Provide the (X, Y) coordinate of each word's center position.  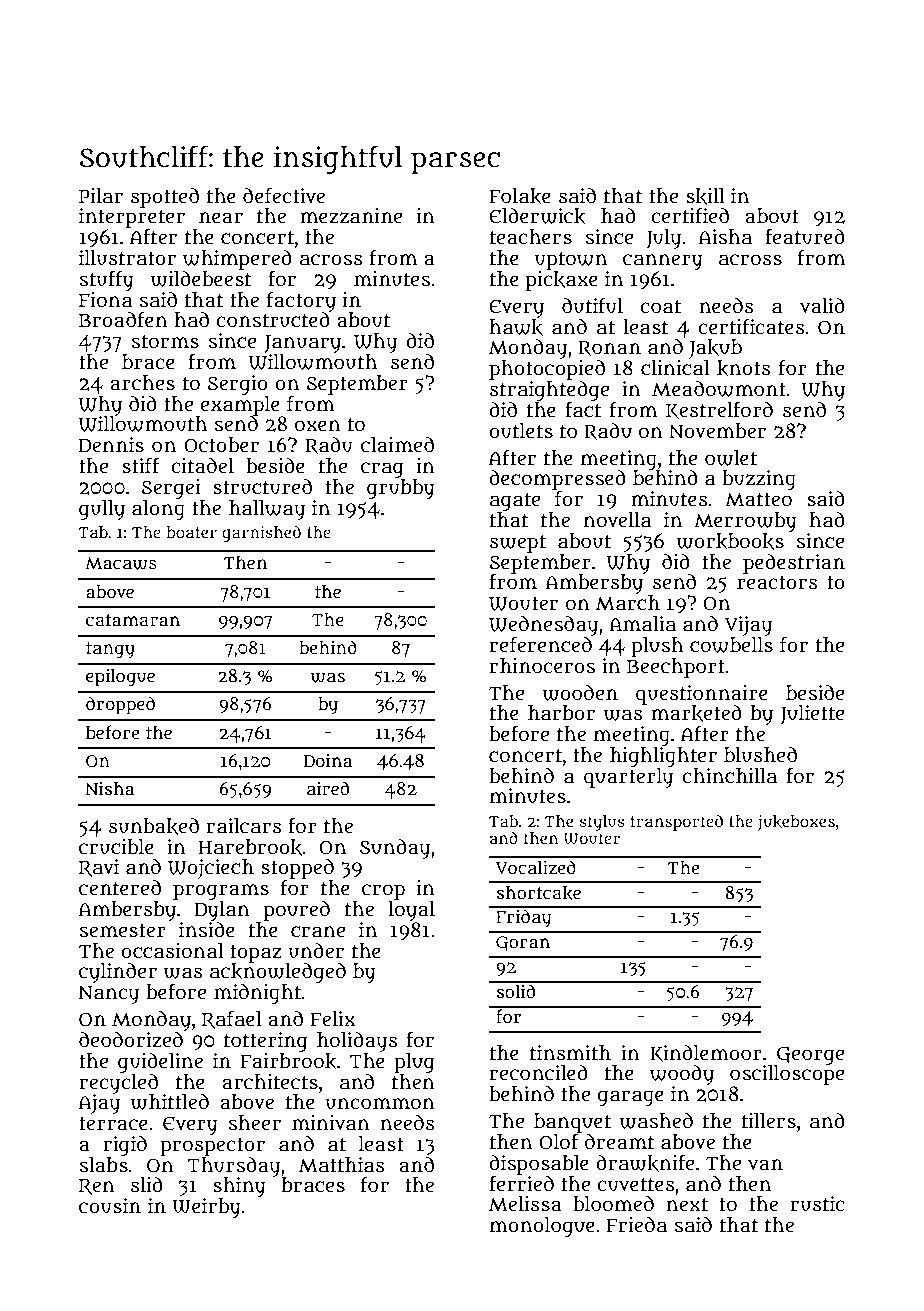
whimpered (237, 260)
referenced (541, 644)
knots (744, 368)
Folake (520, 196)
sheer (255, 1123)
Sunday (395, 849)
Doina (328, 761)
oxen (318, 426)
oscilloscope (787, 1075)
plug (414, 1063)
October (221, 445)
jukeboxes (796, 823)
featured (805, 236)
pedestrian (794, 564)
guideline (160, 1063)
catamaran (133, 620)
